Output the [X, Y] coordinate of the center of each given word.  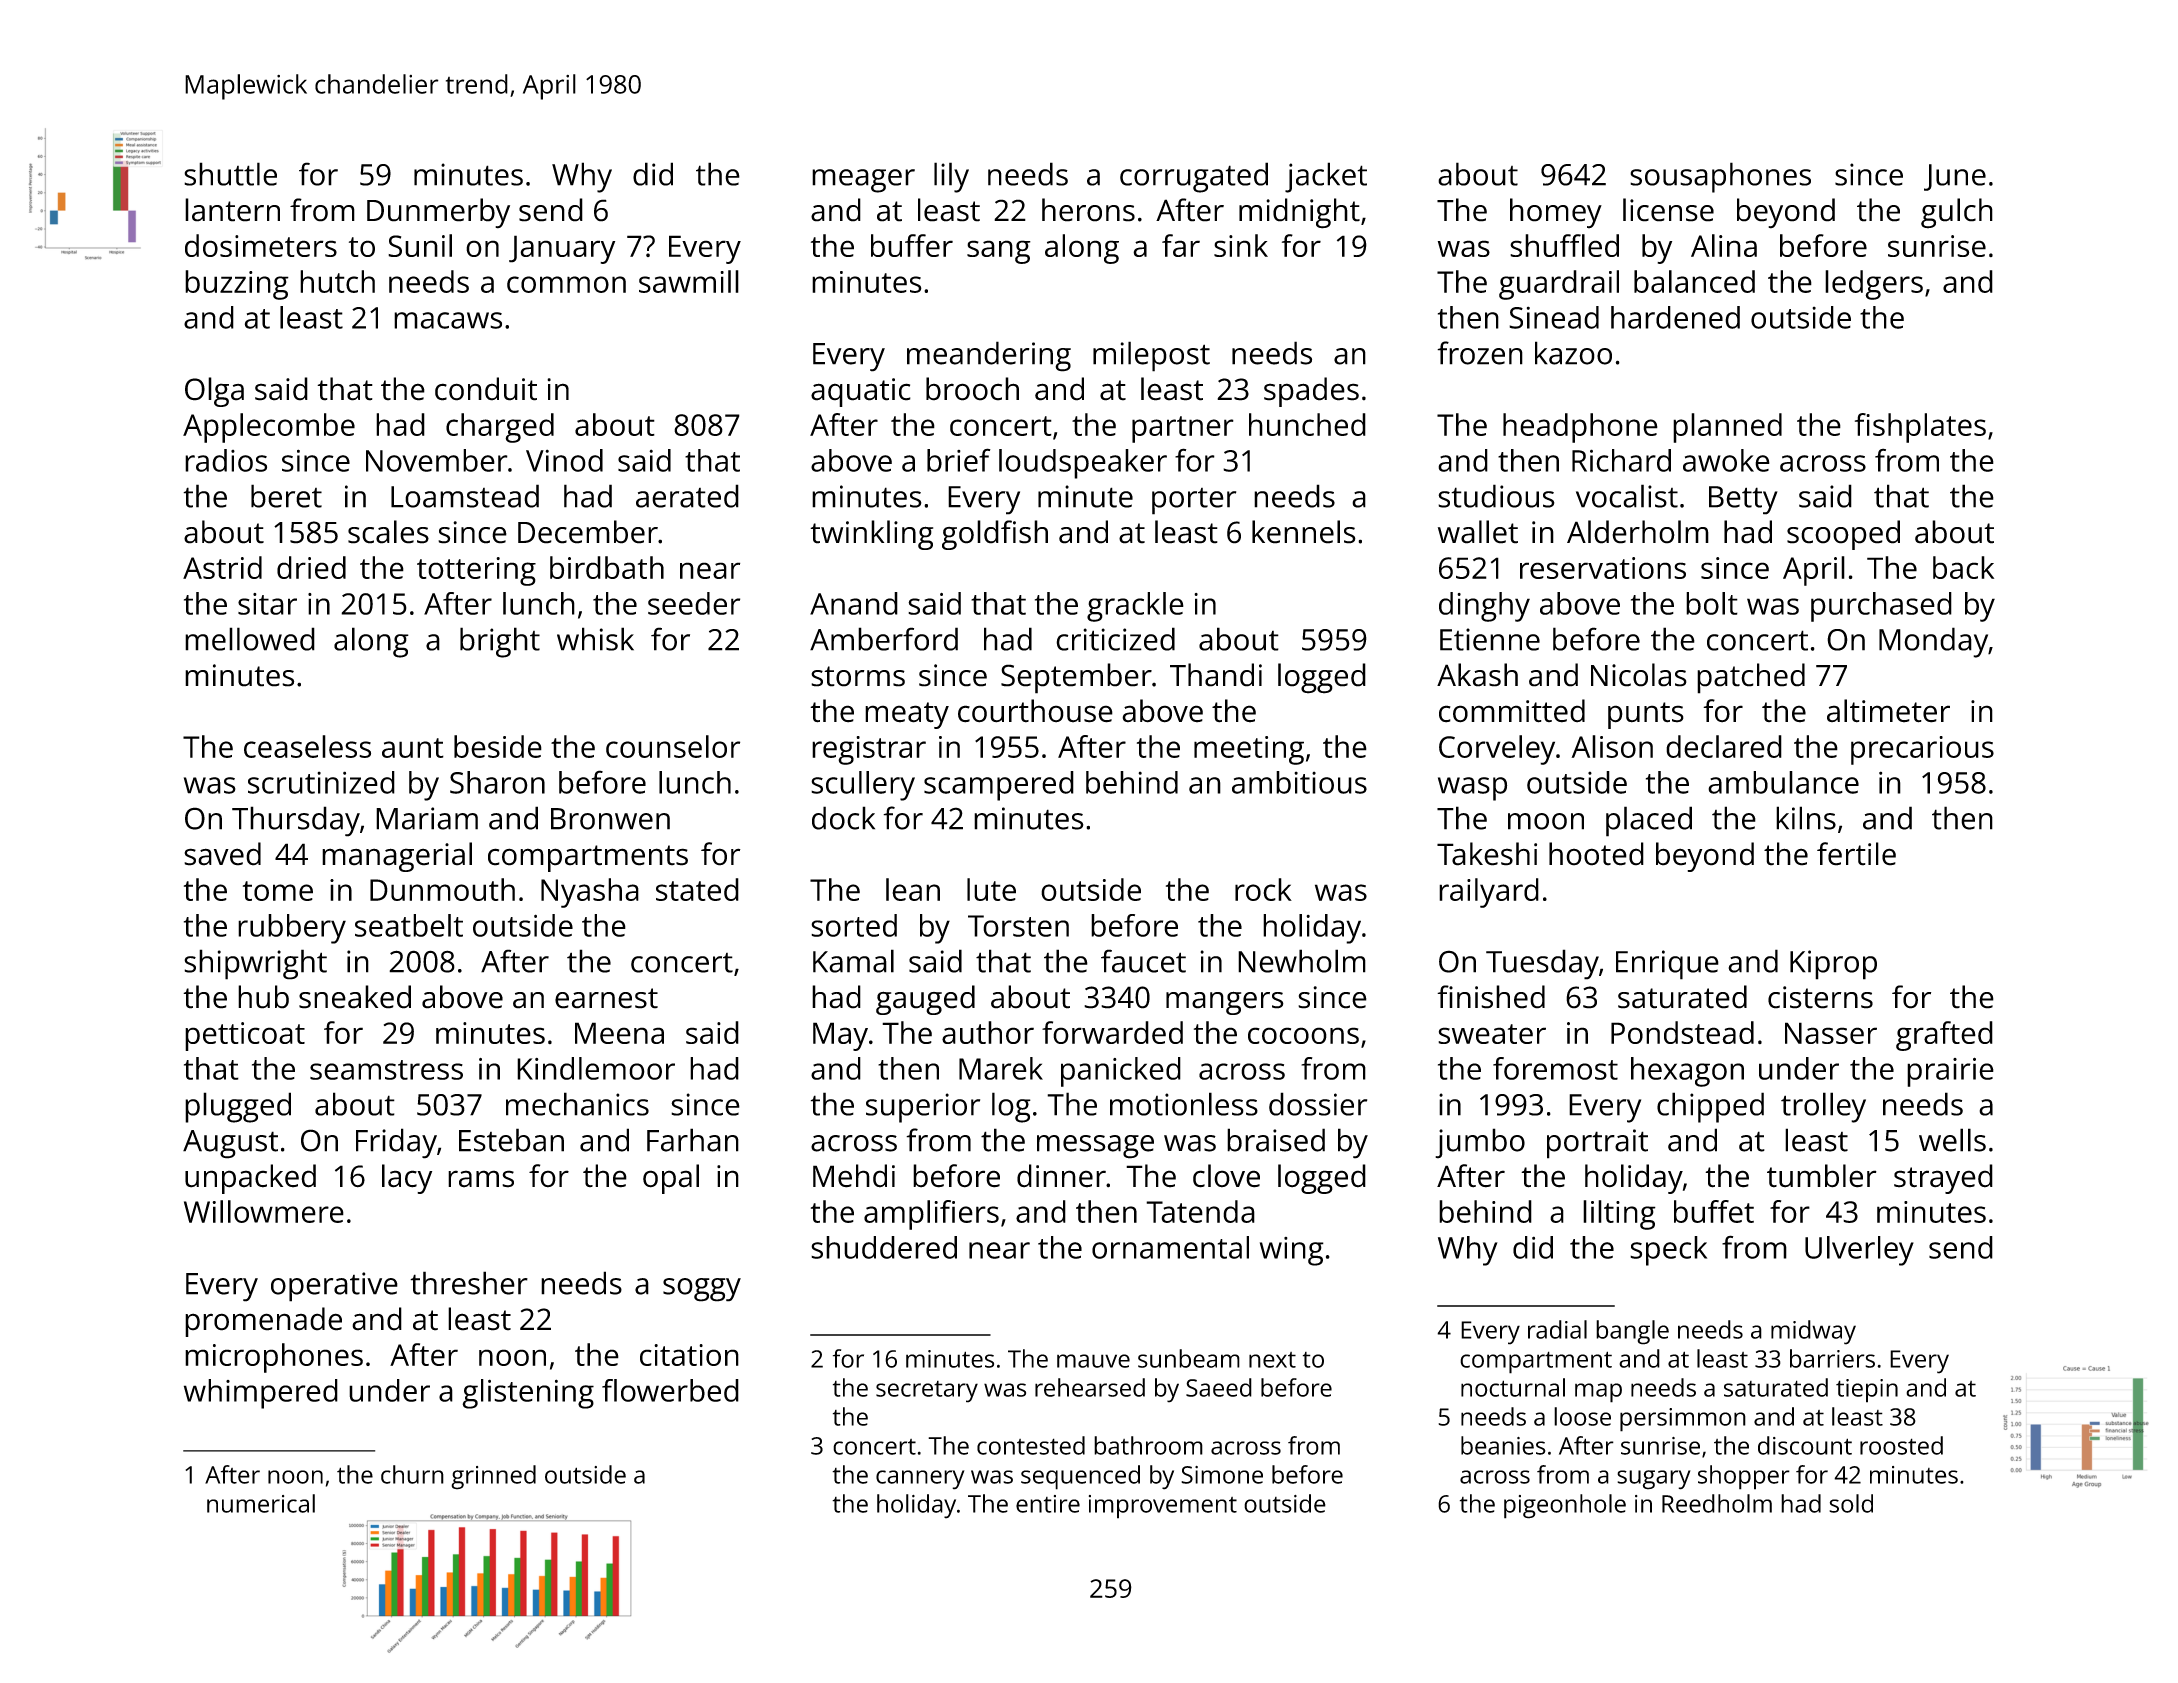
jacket [1326, 177]
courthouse [1035, 711]
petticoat [245, 1036]
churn [412, 1474]
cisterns [1820, 997]
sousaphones [1720, 177]
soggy [702, 1290]
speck [1668, 1251]
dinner [1061, 1176]
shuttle [230, 174]
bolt [1712, 603]
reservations [1603, 568]
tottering [476, 571]
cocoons [1303, 1035]
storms [858, 676]
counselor [673, 746]
